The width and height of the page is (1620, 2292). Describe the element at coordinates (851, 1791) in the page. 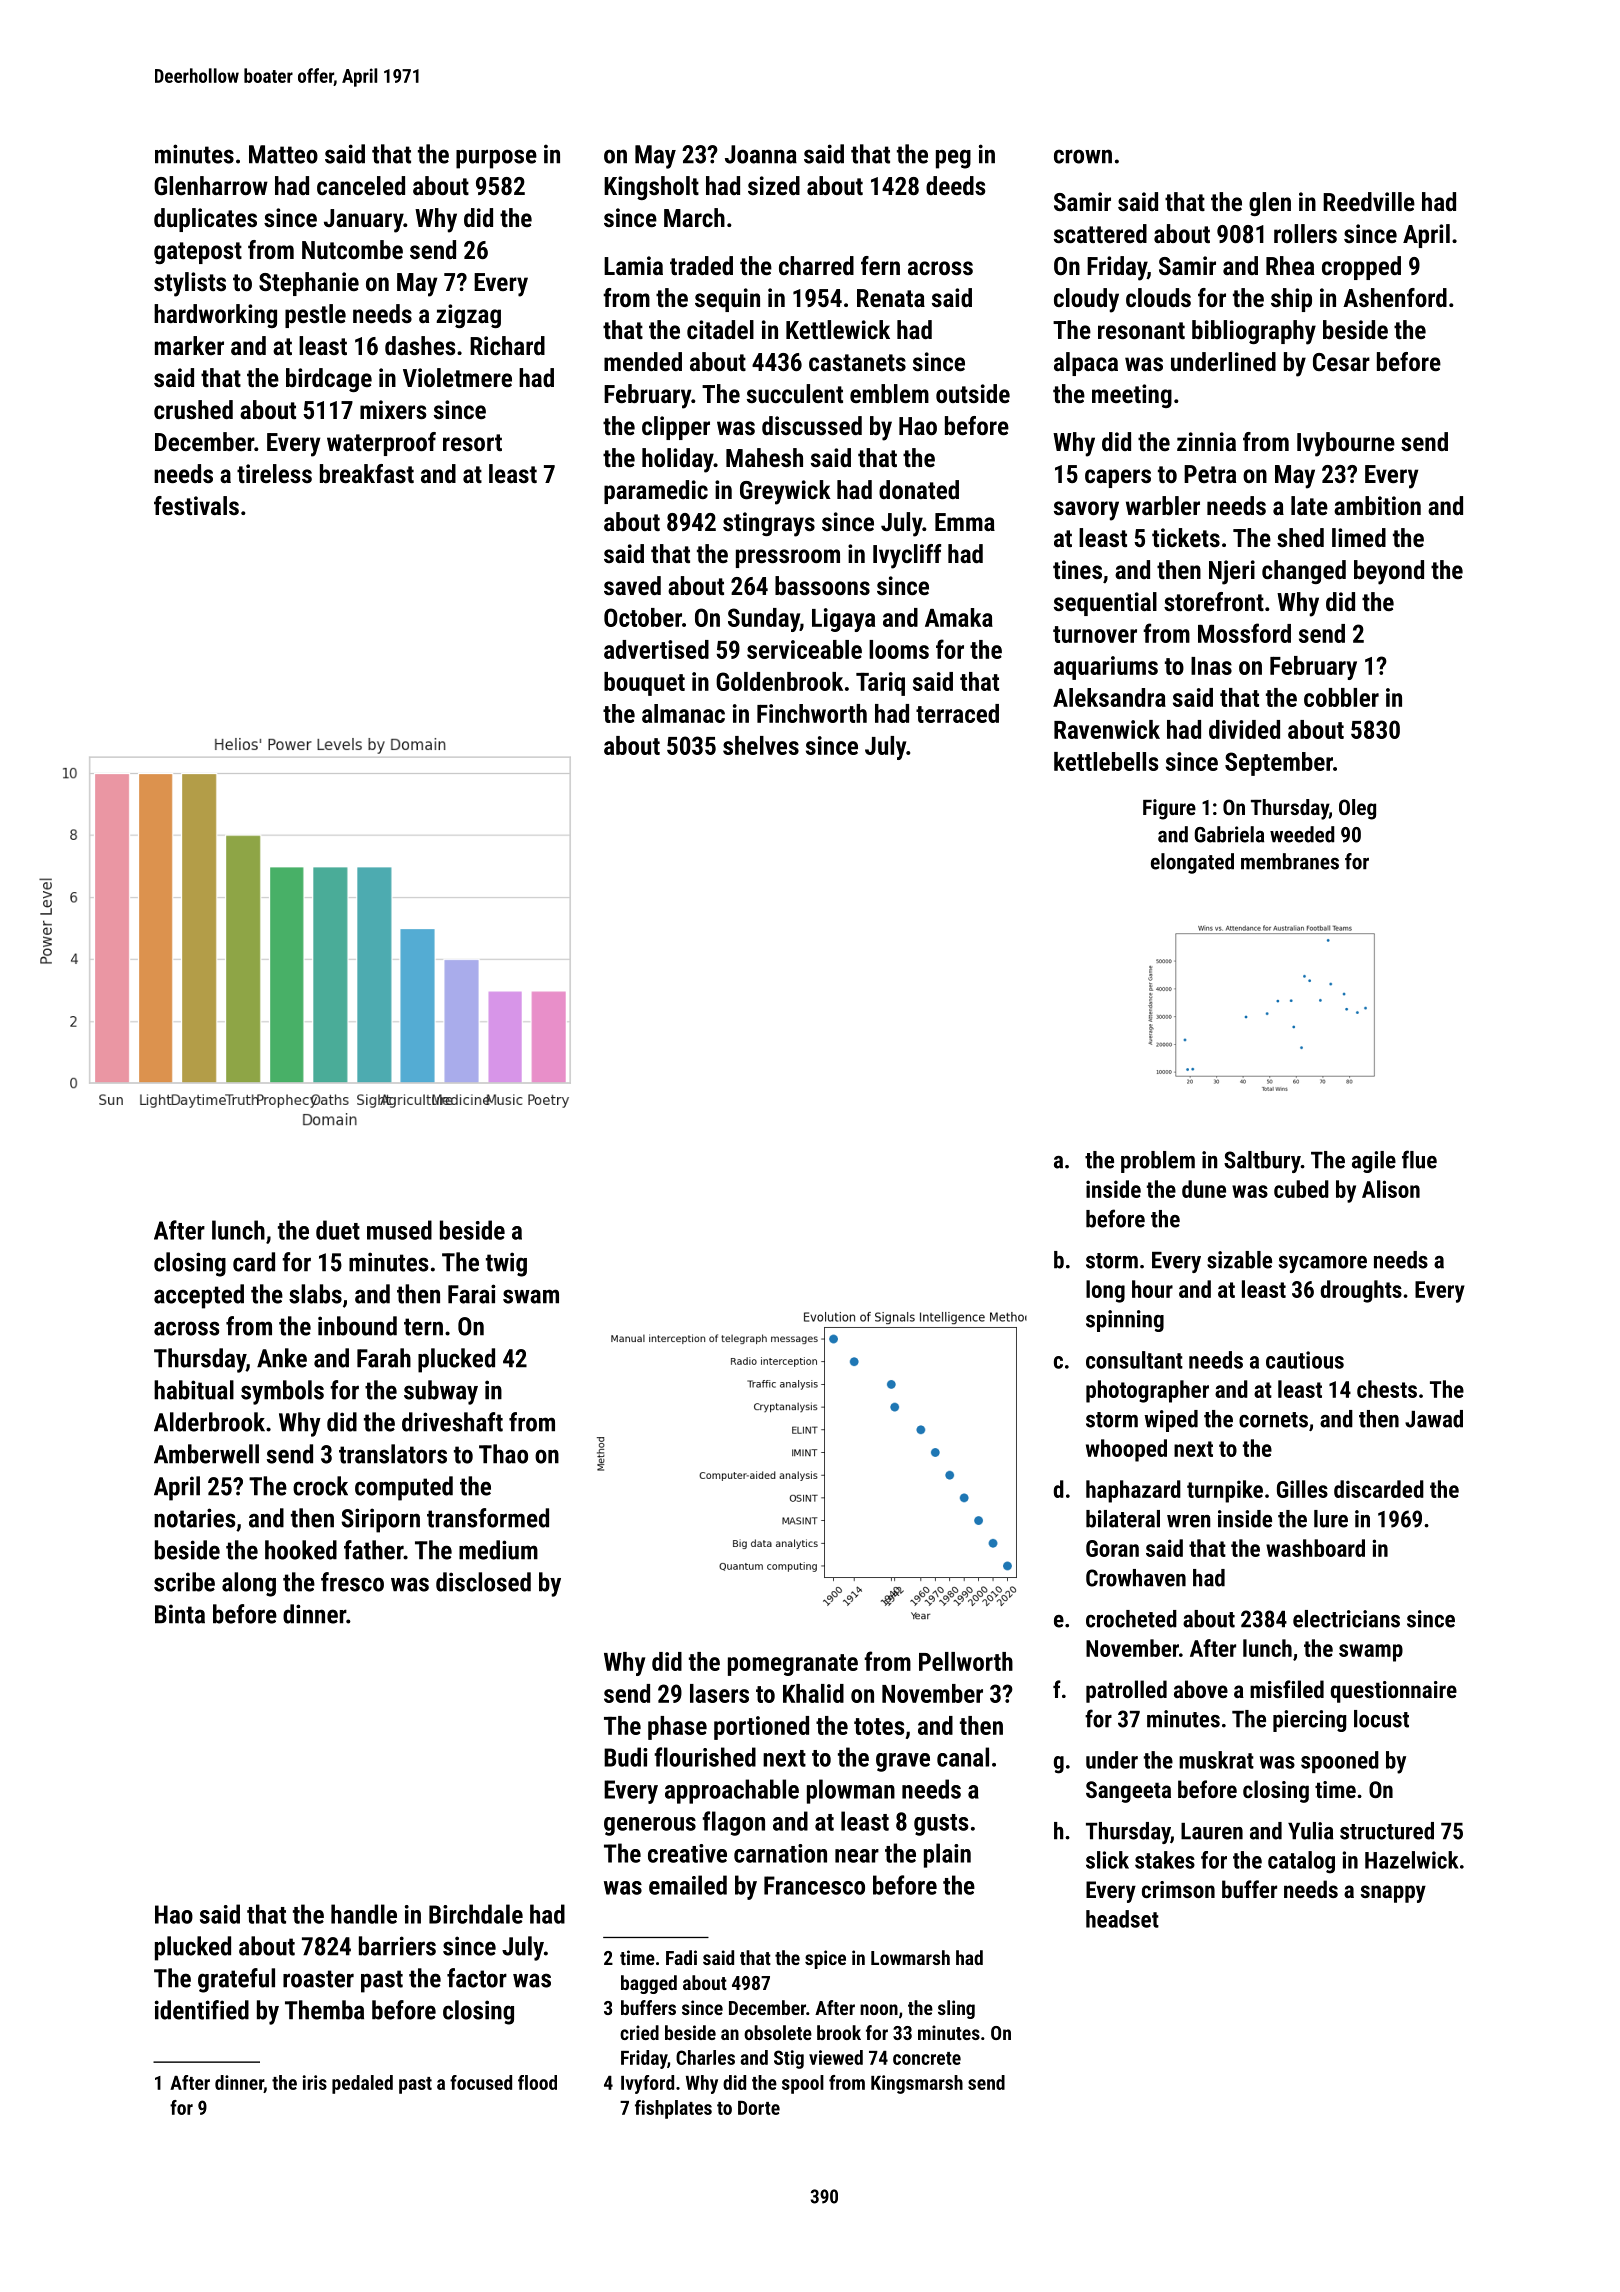

I see `plowman` at that location.
